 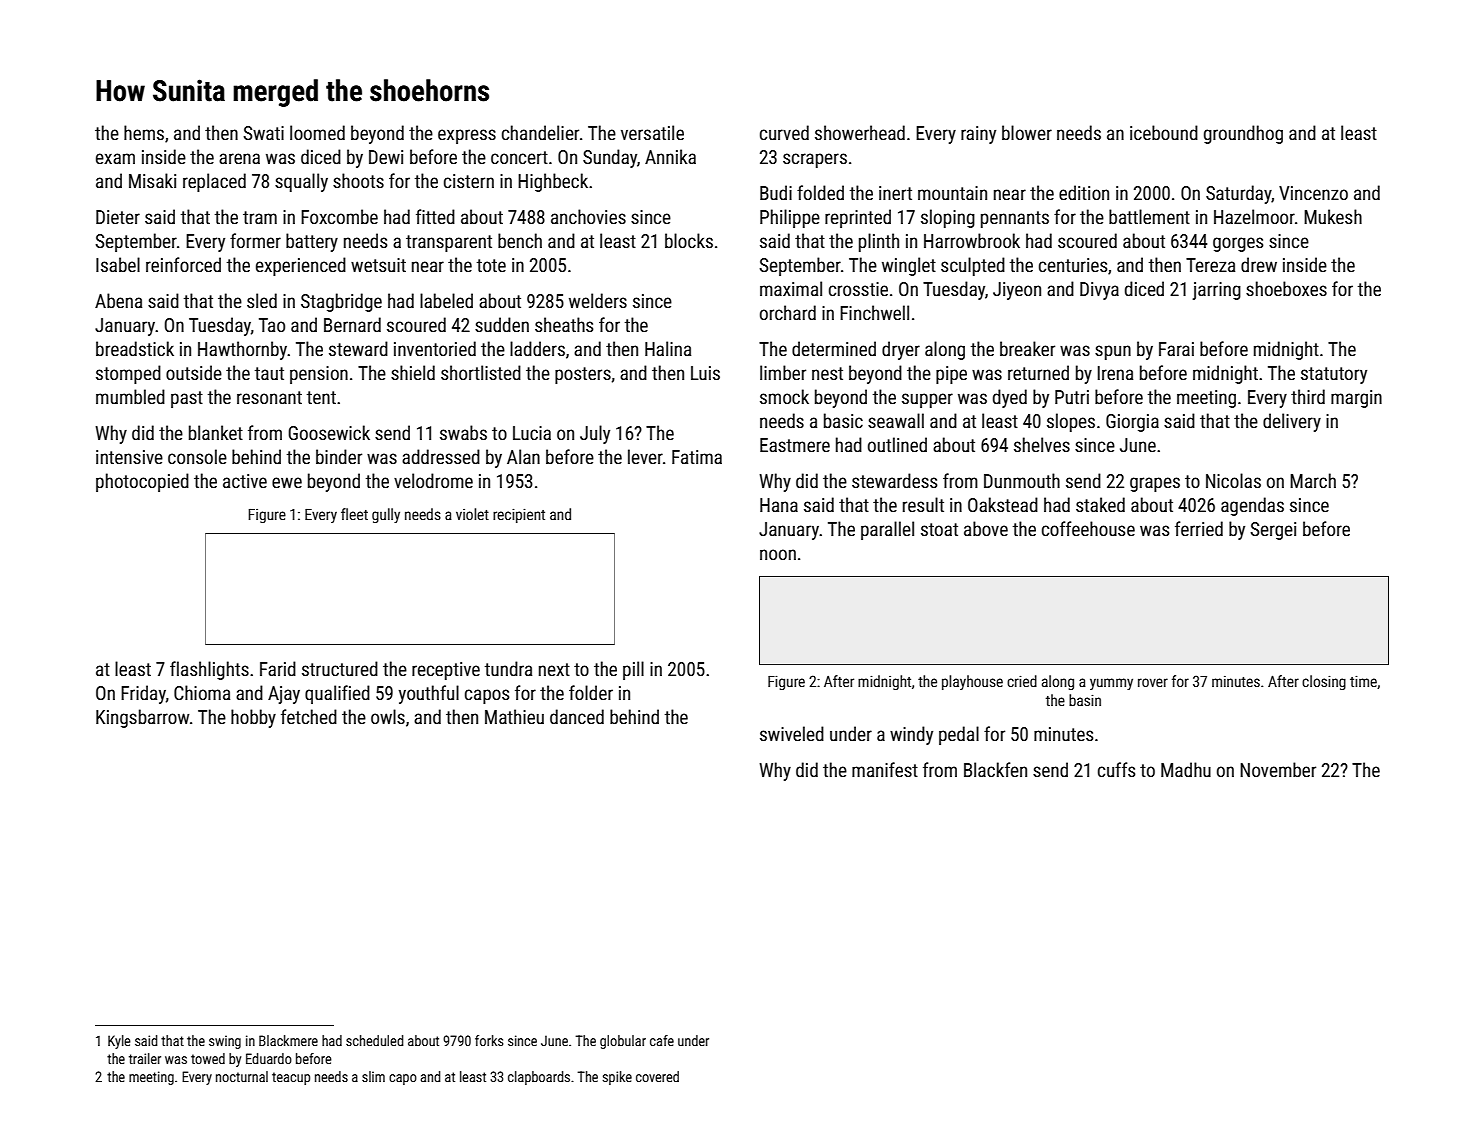 I want to click on Farai, so click(x=1176, y=349).
